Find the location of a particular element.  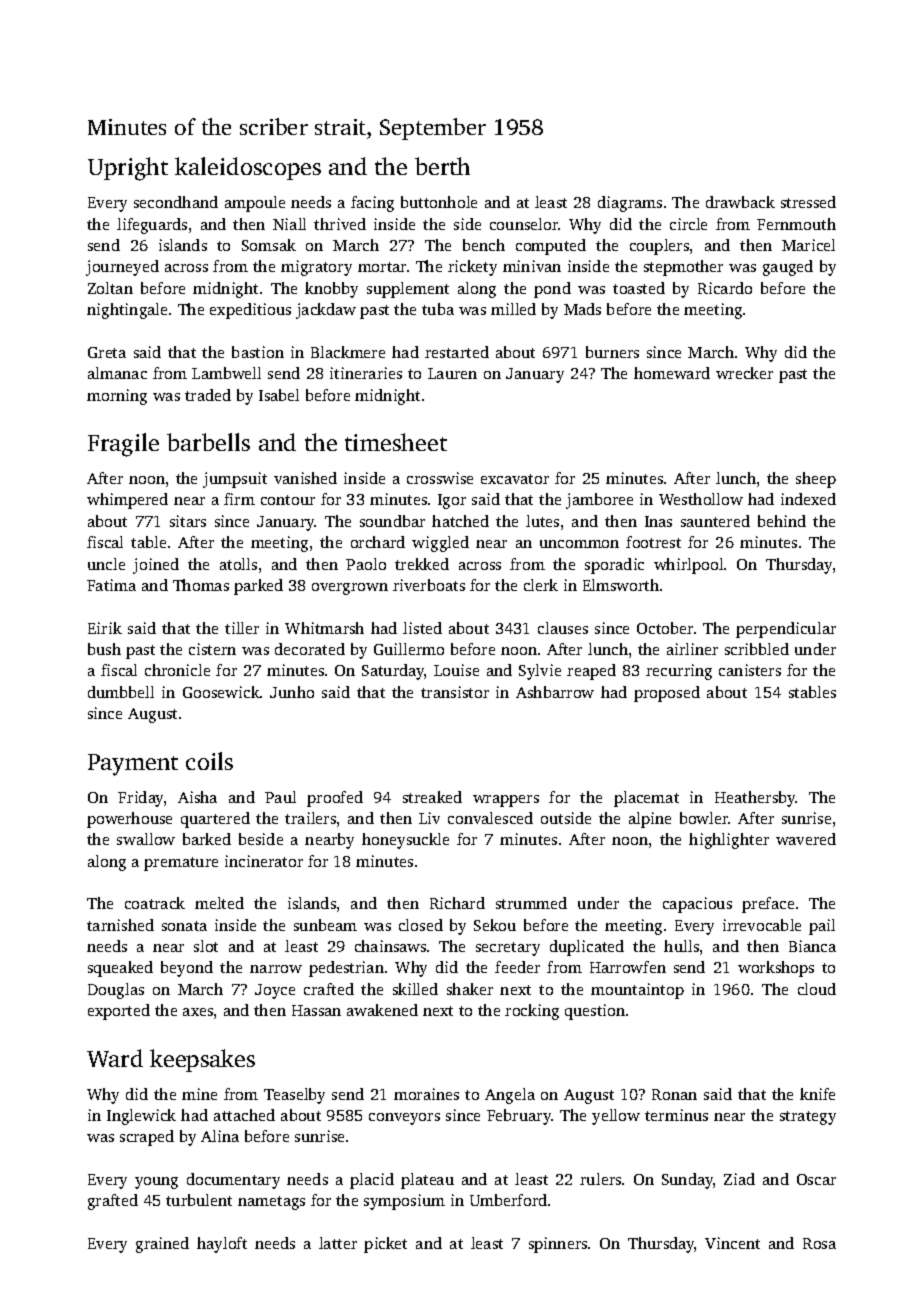

pail is located at coordinates (822, 927).
